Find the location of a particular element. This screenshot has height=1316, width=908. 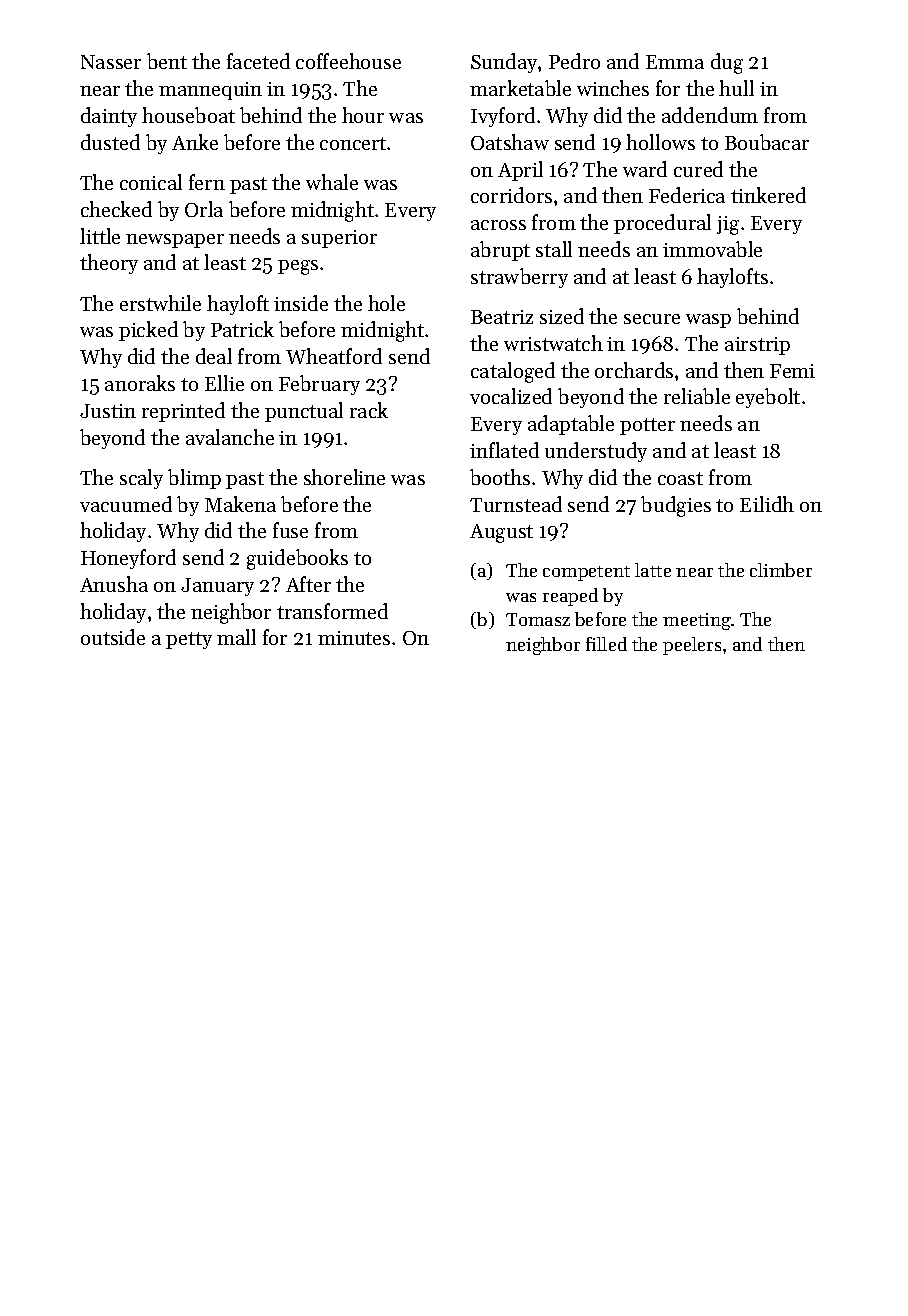

Eilidh is located at coordinates (767, 504).
